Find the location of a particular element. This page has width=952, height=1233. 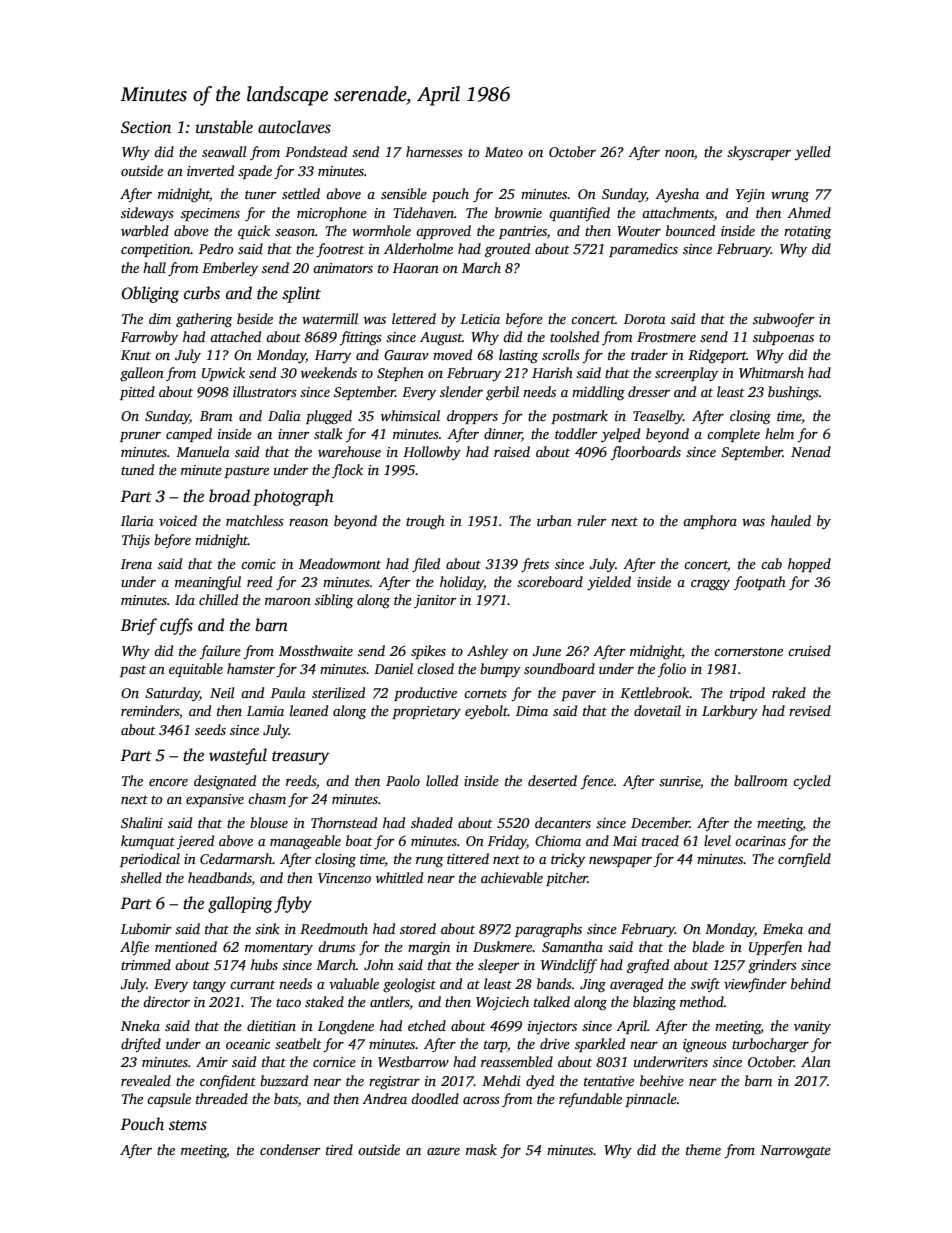

lasting is located at coordinates (518, 356).
